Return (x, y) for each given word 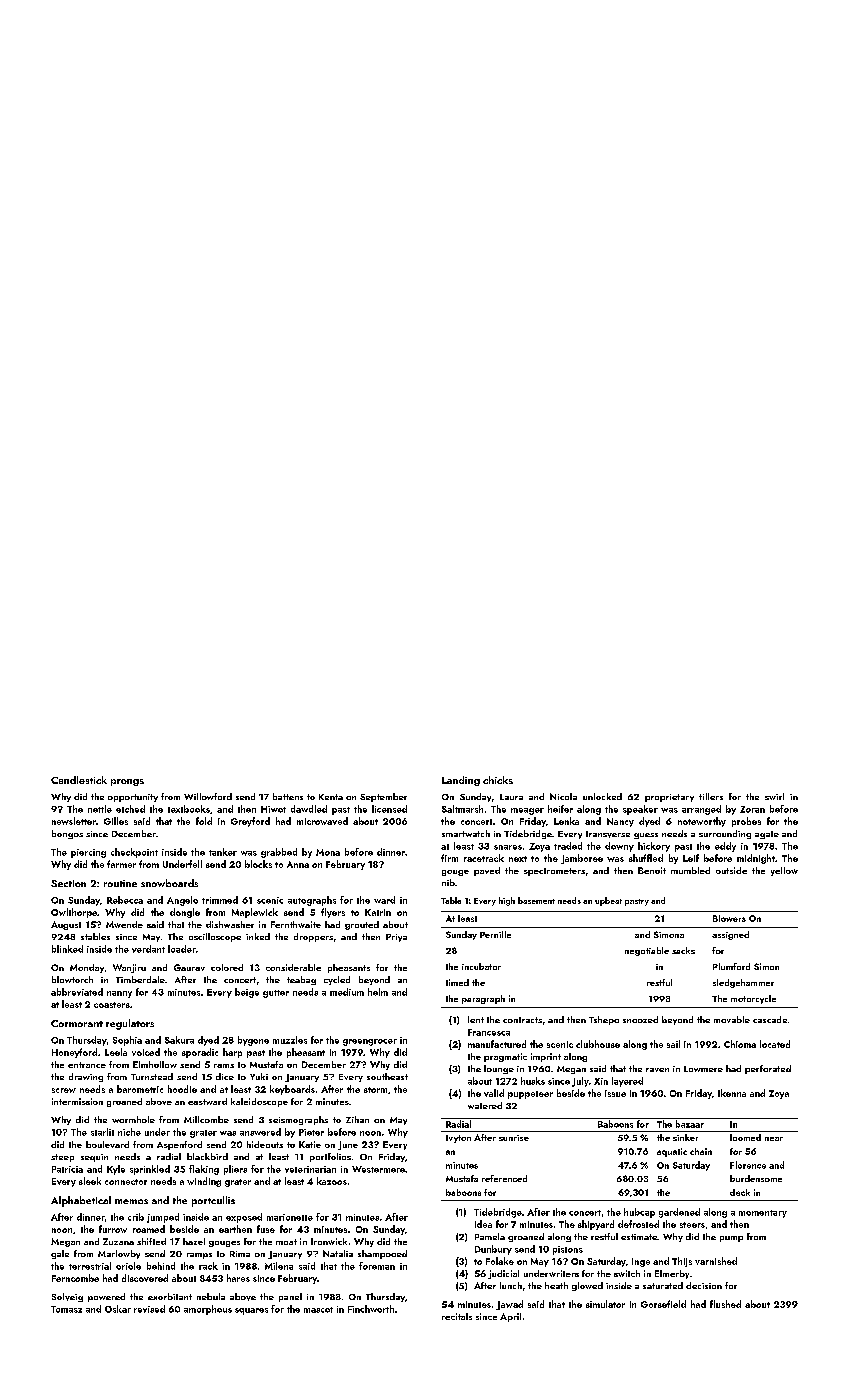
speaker (640, 810)
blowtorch (72, 979)
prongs (127, 782)
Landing (461, 781)
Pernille (495, 934)
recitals (457, 1316)
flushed (725, 1304)
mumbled (690, 870)
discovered (145, 1278)
